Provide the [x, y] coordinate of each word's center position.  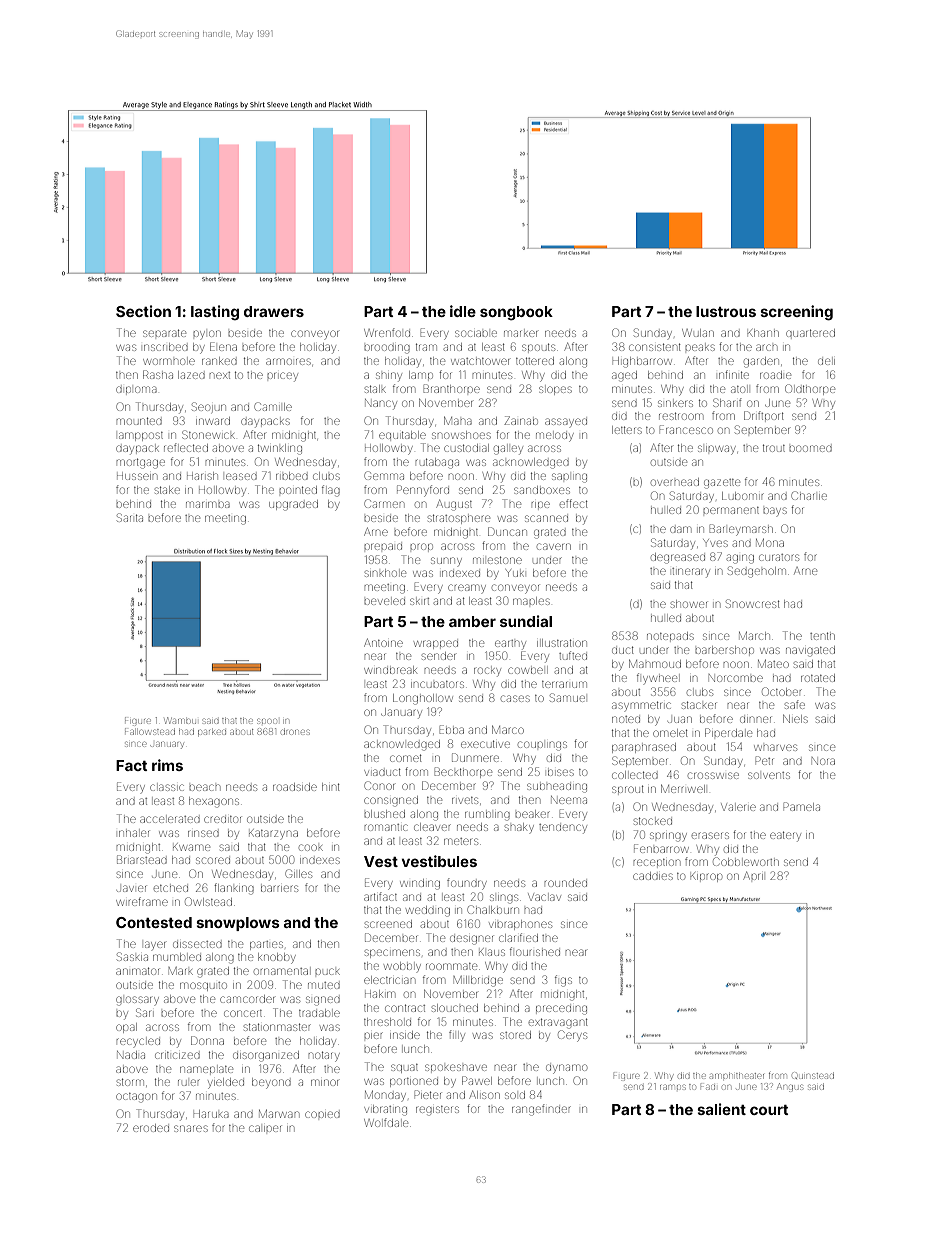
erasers [710, 835]
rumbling [487, 816]
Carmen [384, 503]
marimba [208, 504]
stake [167, 490]
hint [331, 787]
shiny [389, 377]
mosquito [203, 986]
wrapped [436, 644]
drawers [274, 311]
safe [795, 704]
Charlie [809, 495]
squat [404, 1068]
